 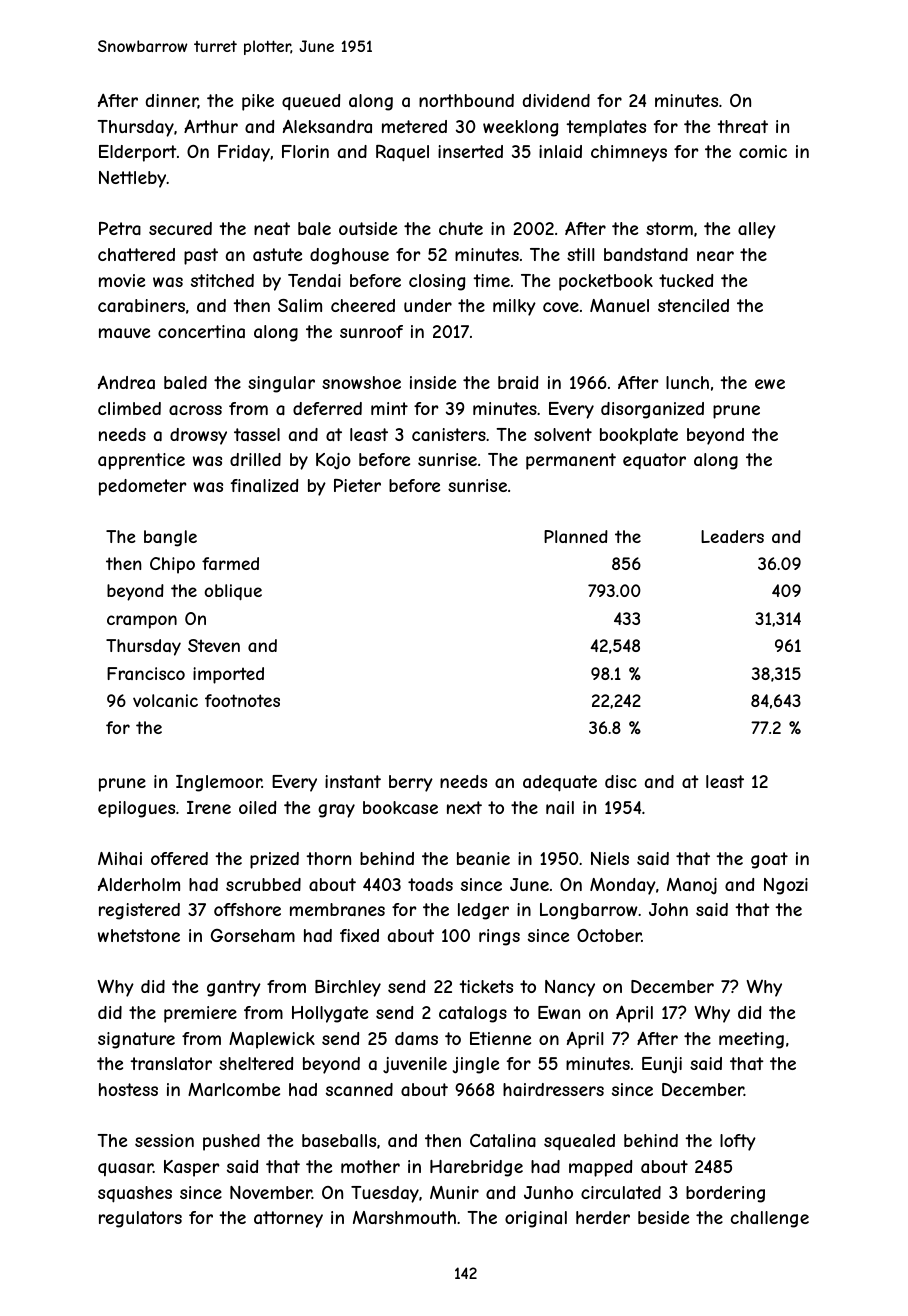 I want to click on attorney, so click(x=288, y=1219).
